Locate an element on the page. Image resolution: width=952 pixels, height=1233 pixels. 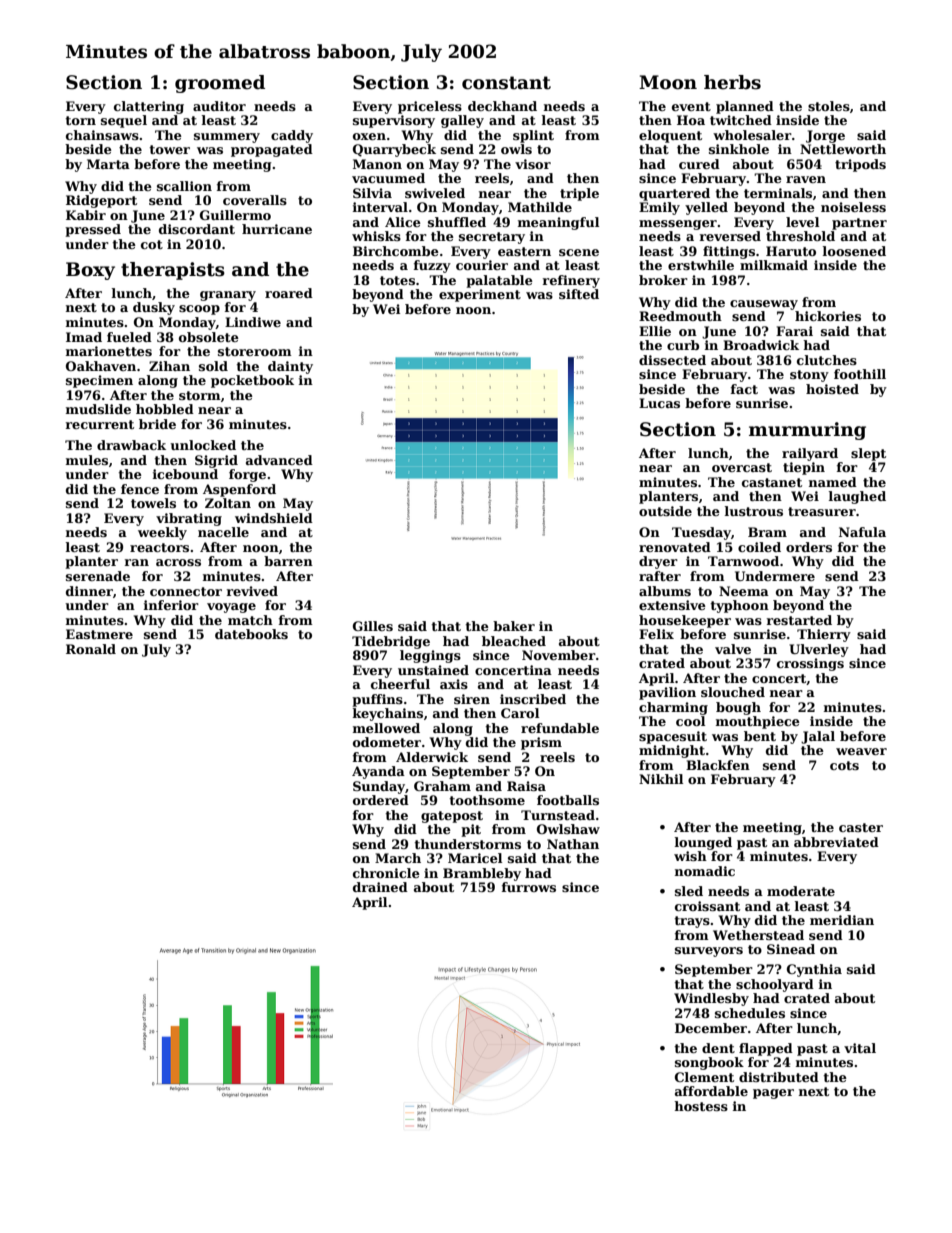
drained is located at coordinates (380, 887).
